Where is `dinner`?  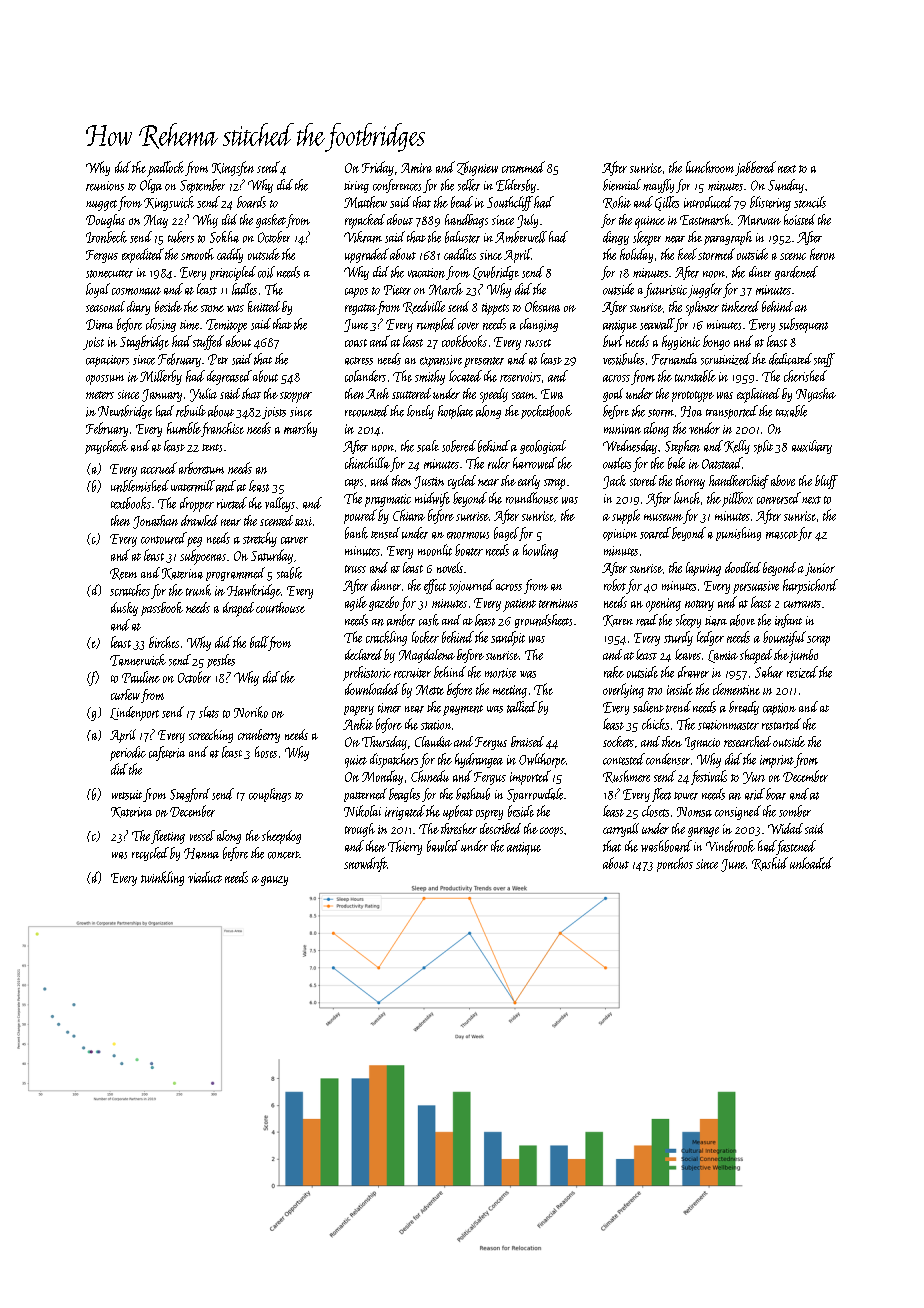 dinner is located at coordinates (386, 585).
